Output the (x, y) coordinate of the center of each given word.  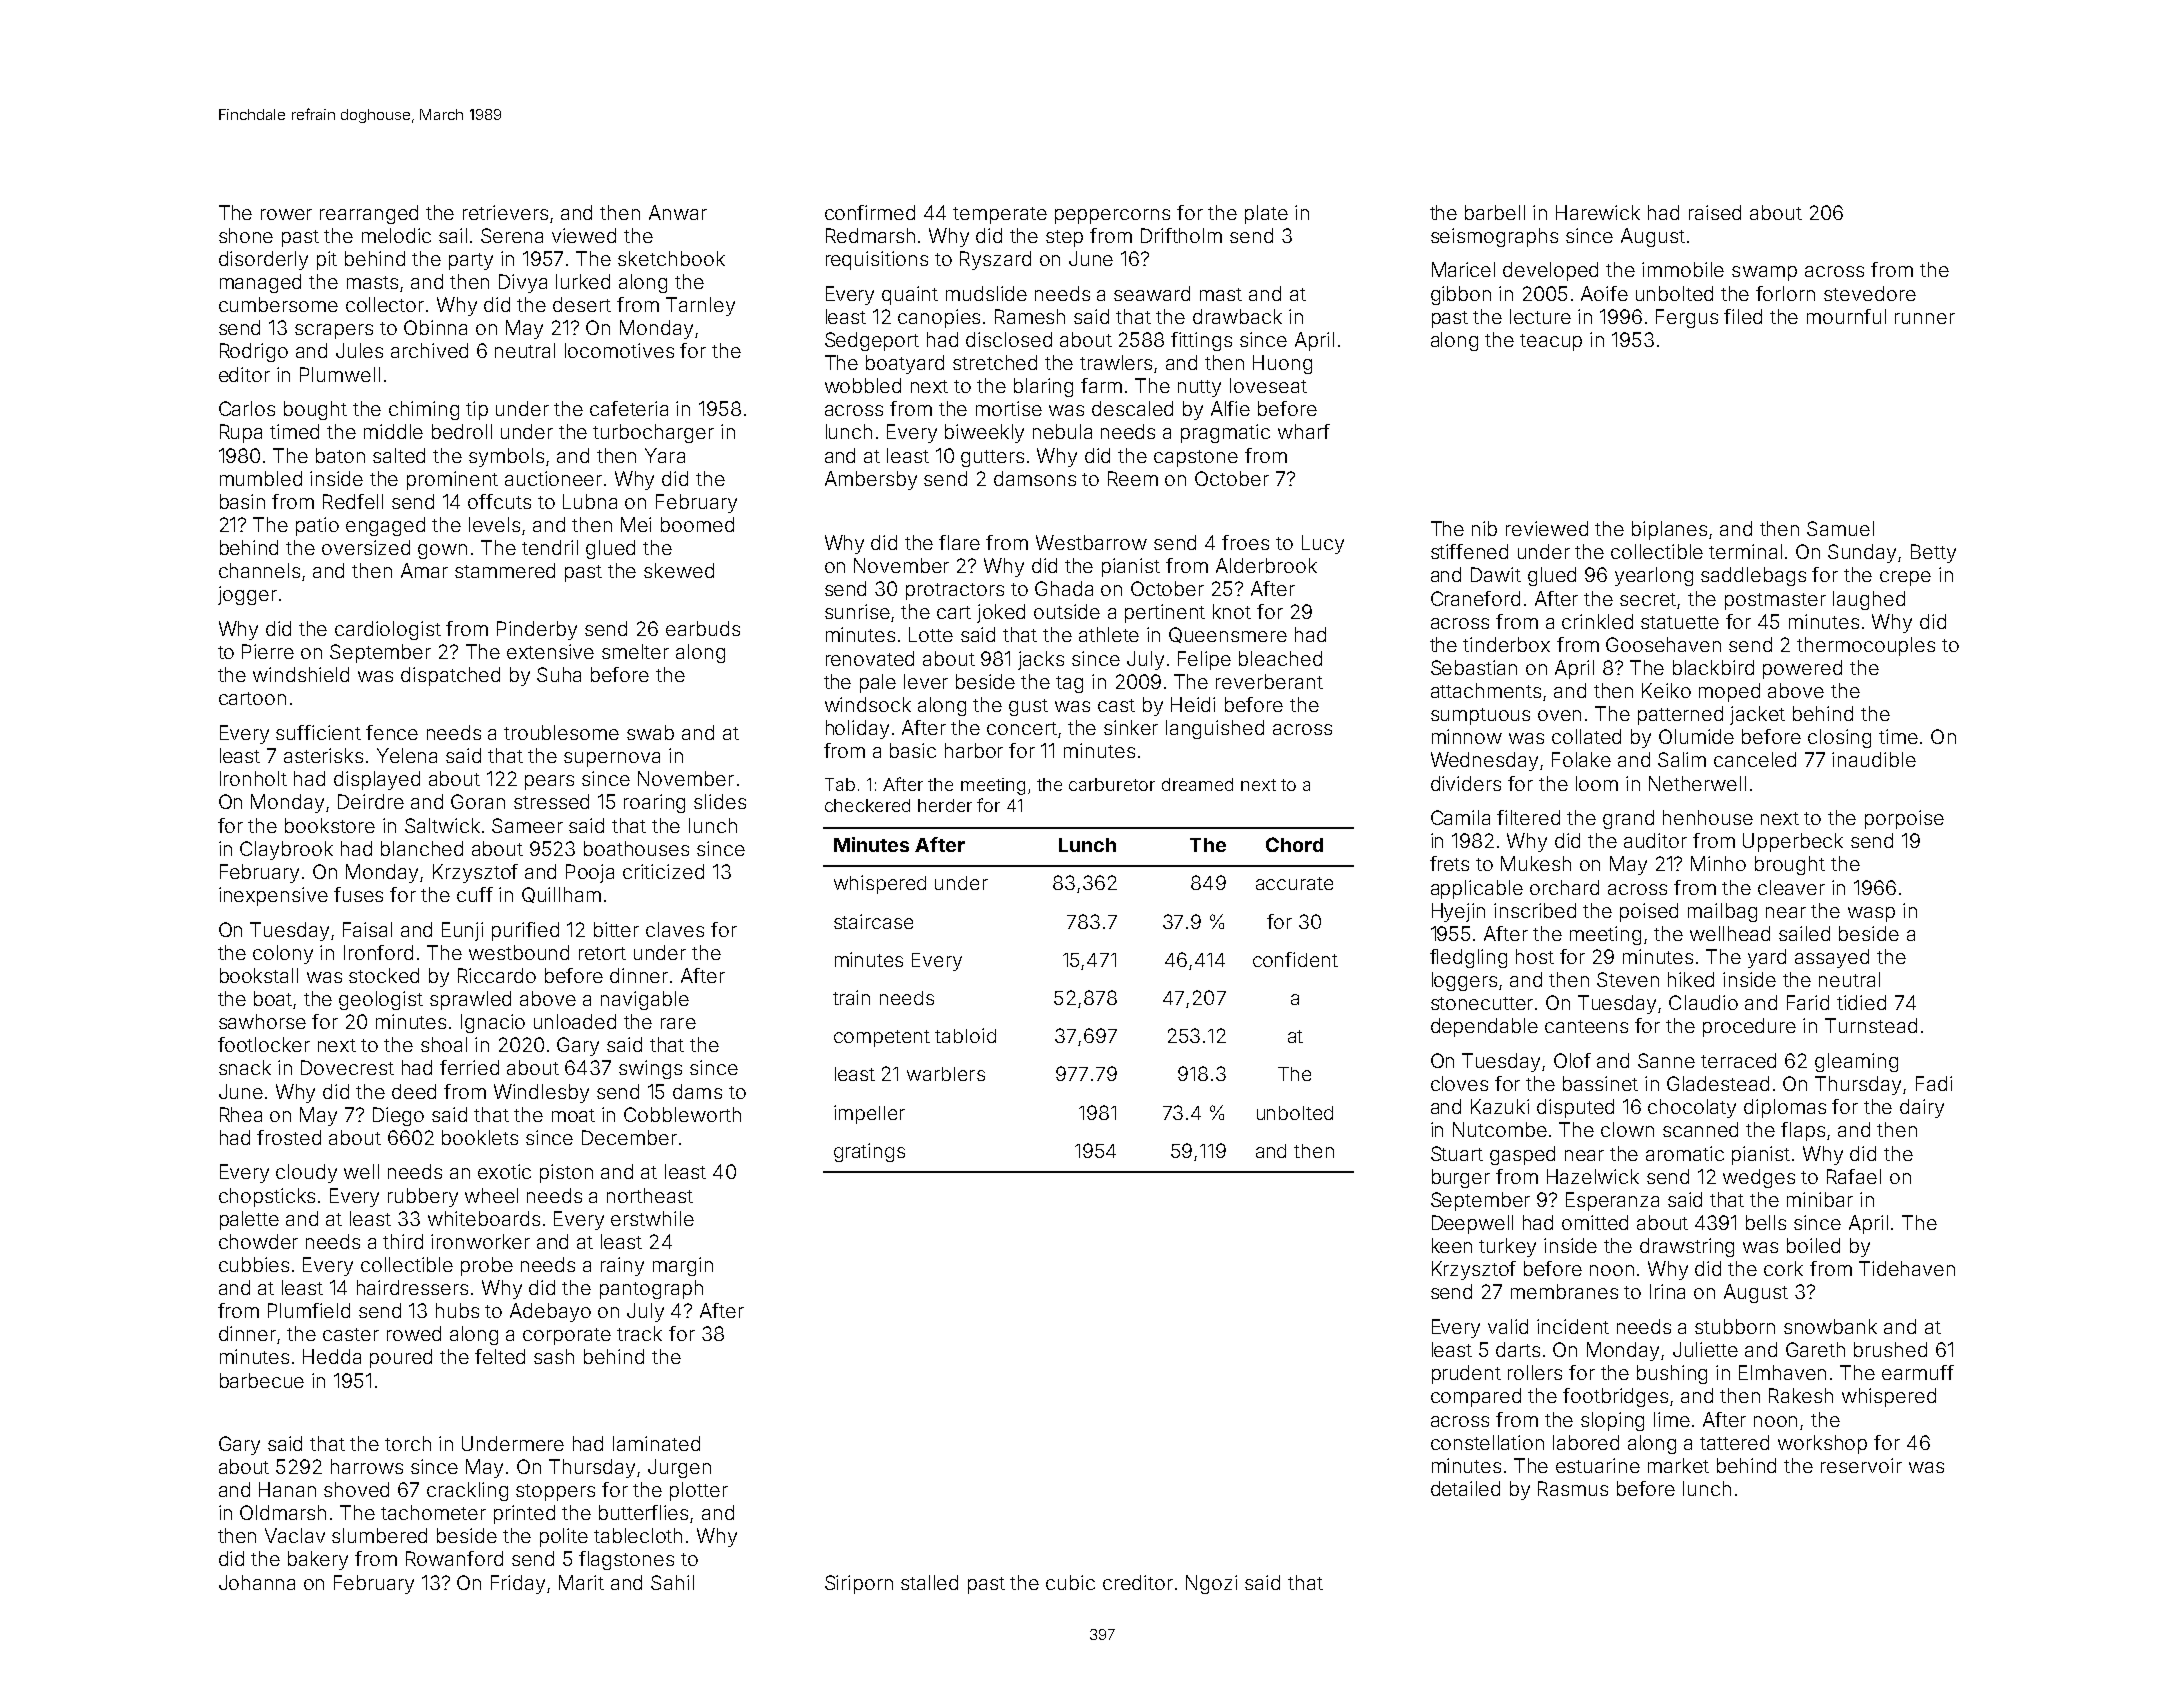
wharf (1304, 431)
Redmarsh (870, 235)
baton (340, 455)
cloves (1459, 1083)
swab (650, 732)
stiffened (1469, 551)
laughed (1869, 600)
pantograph (651, 1289)
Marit (581, 1582)
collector (385, 304)
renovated (870, 658)
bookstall (259, 975)
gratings (869, 1152)
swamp (1764, 273)
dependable (1484, 1027)
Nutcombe (1500, 1129)
